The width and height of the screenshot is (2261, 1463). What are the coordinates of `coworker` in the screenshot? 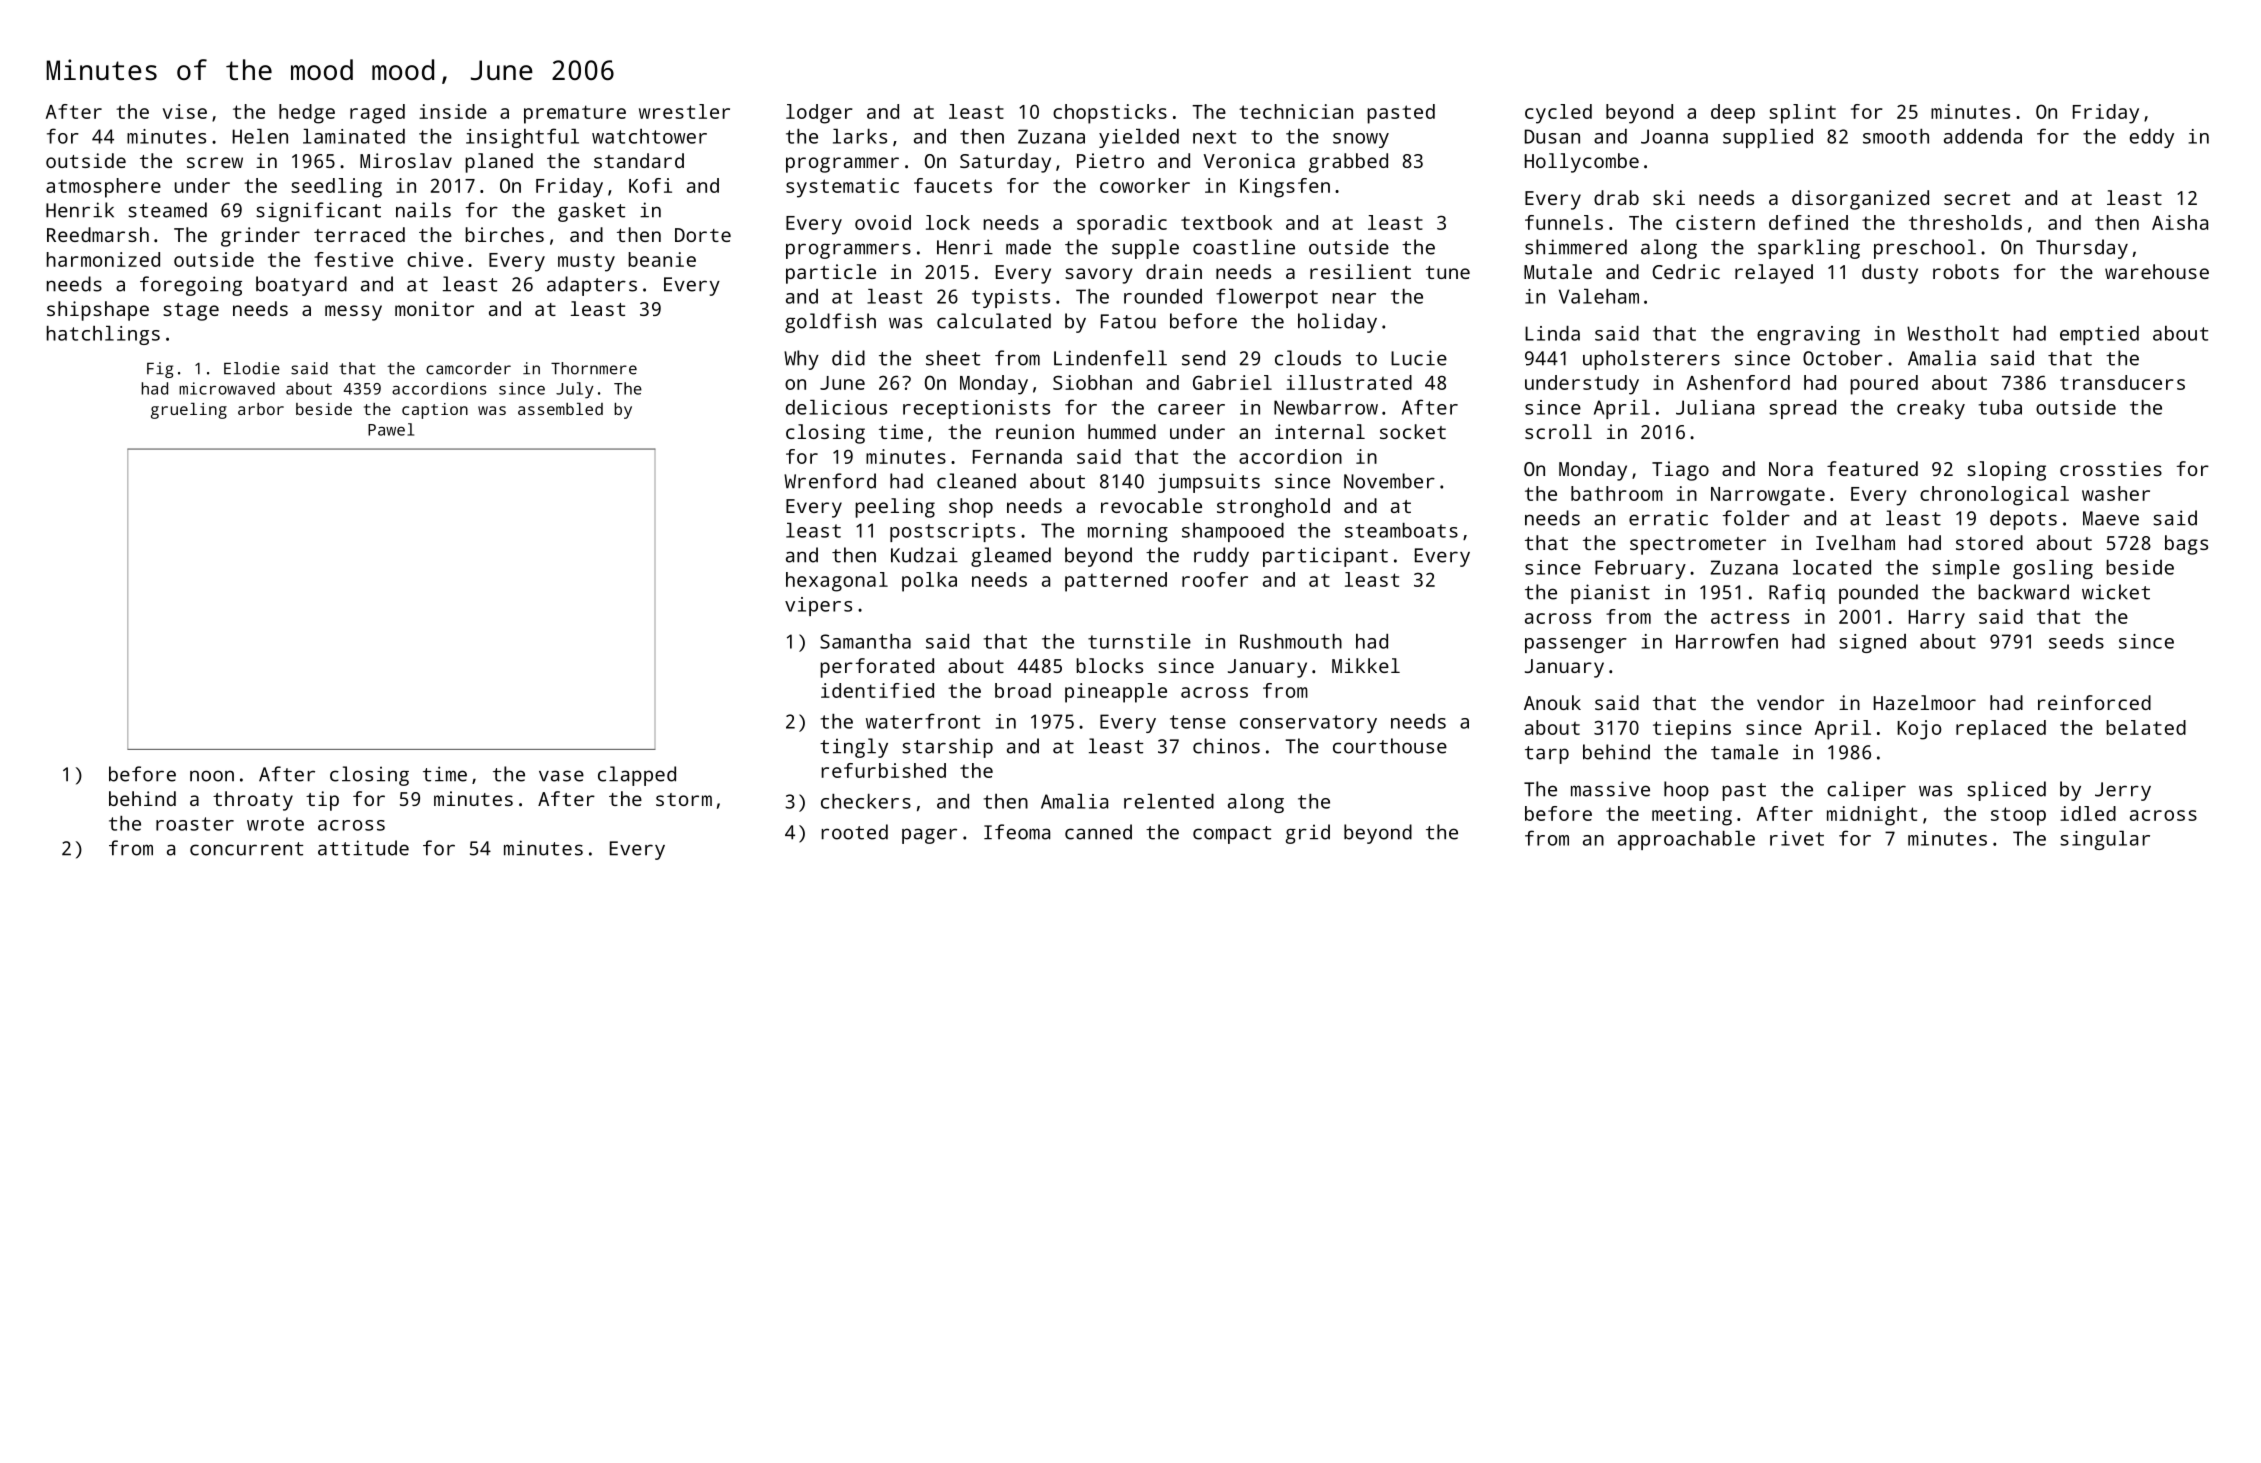 It's located at (1145, 185).
